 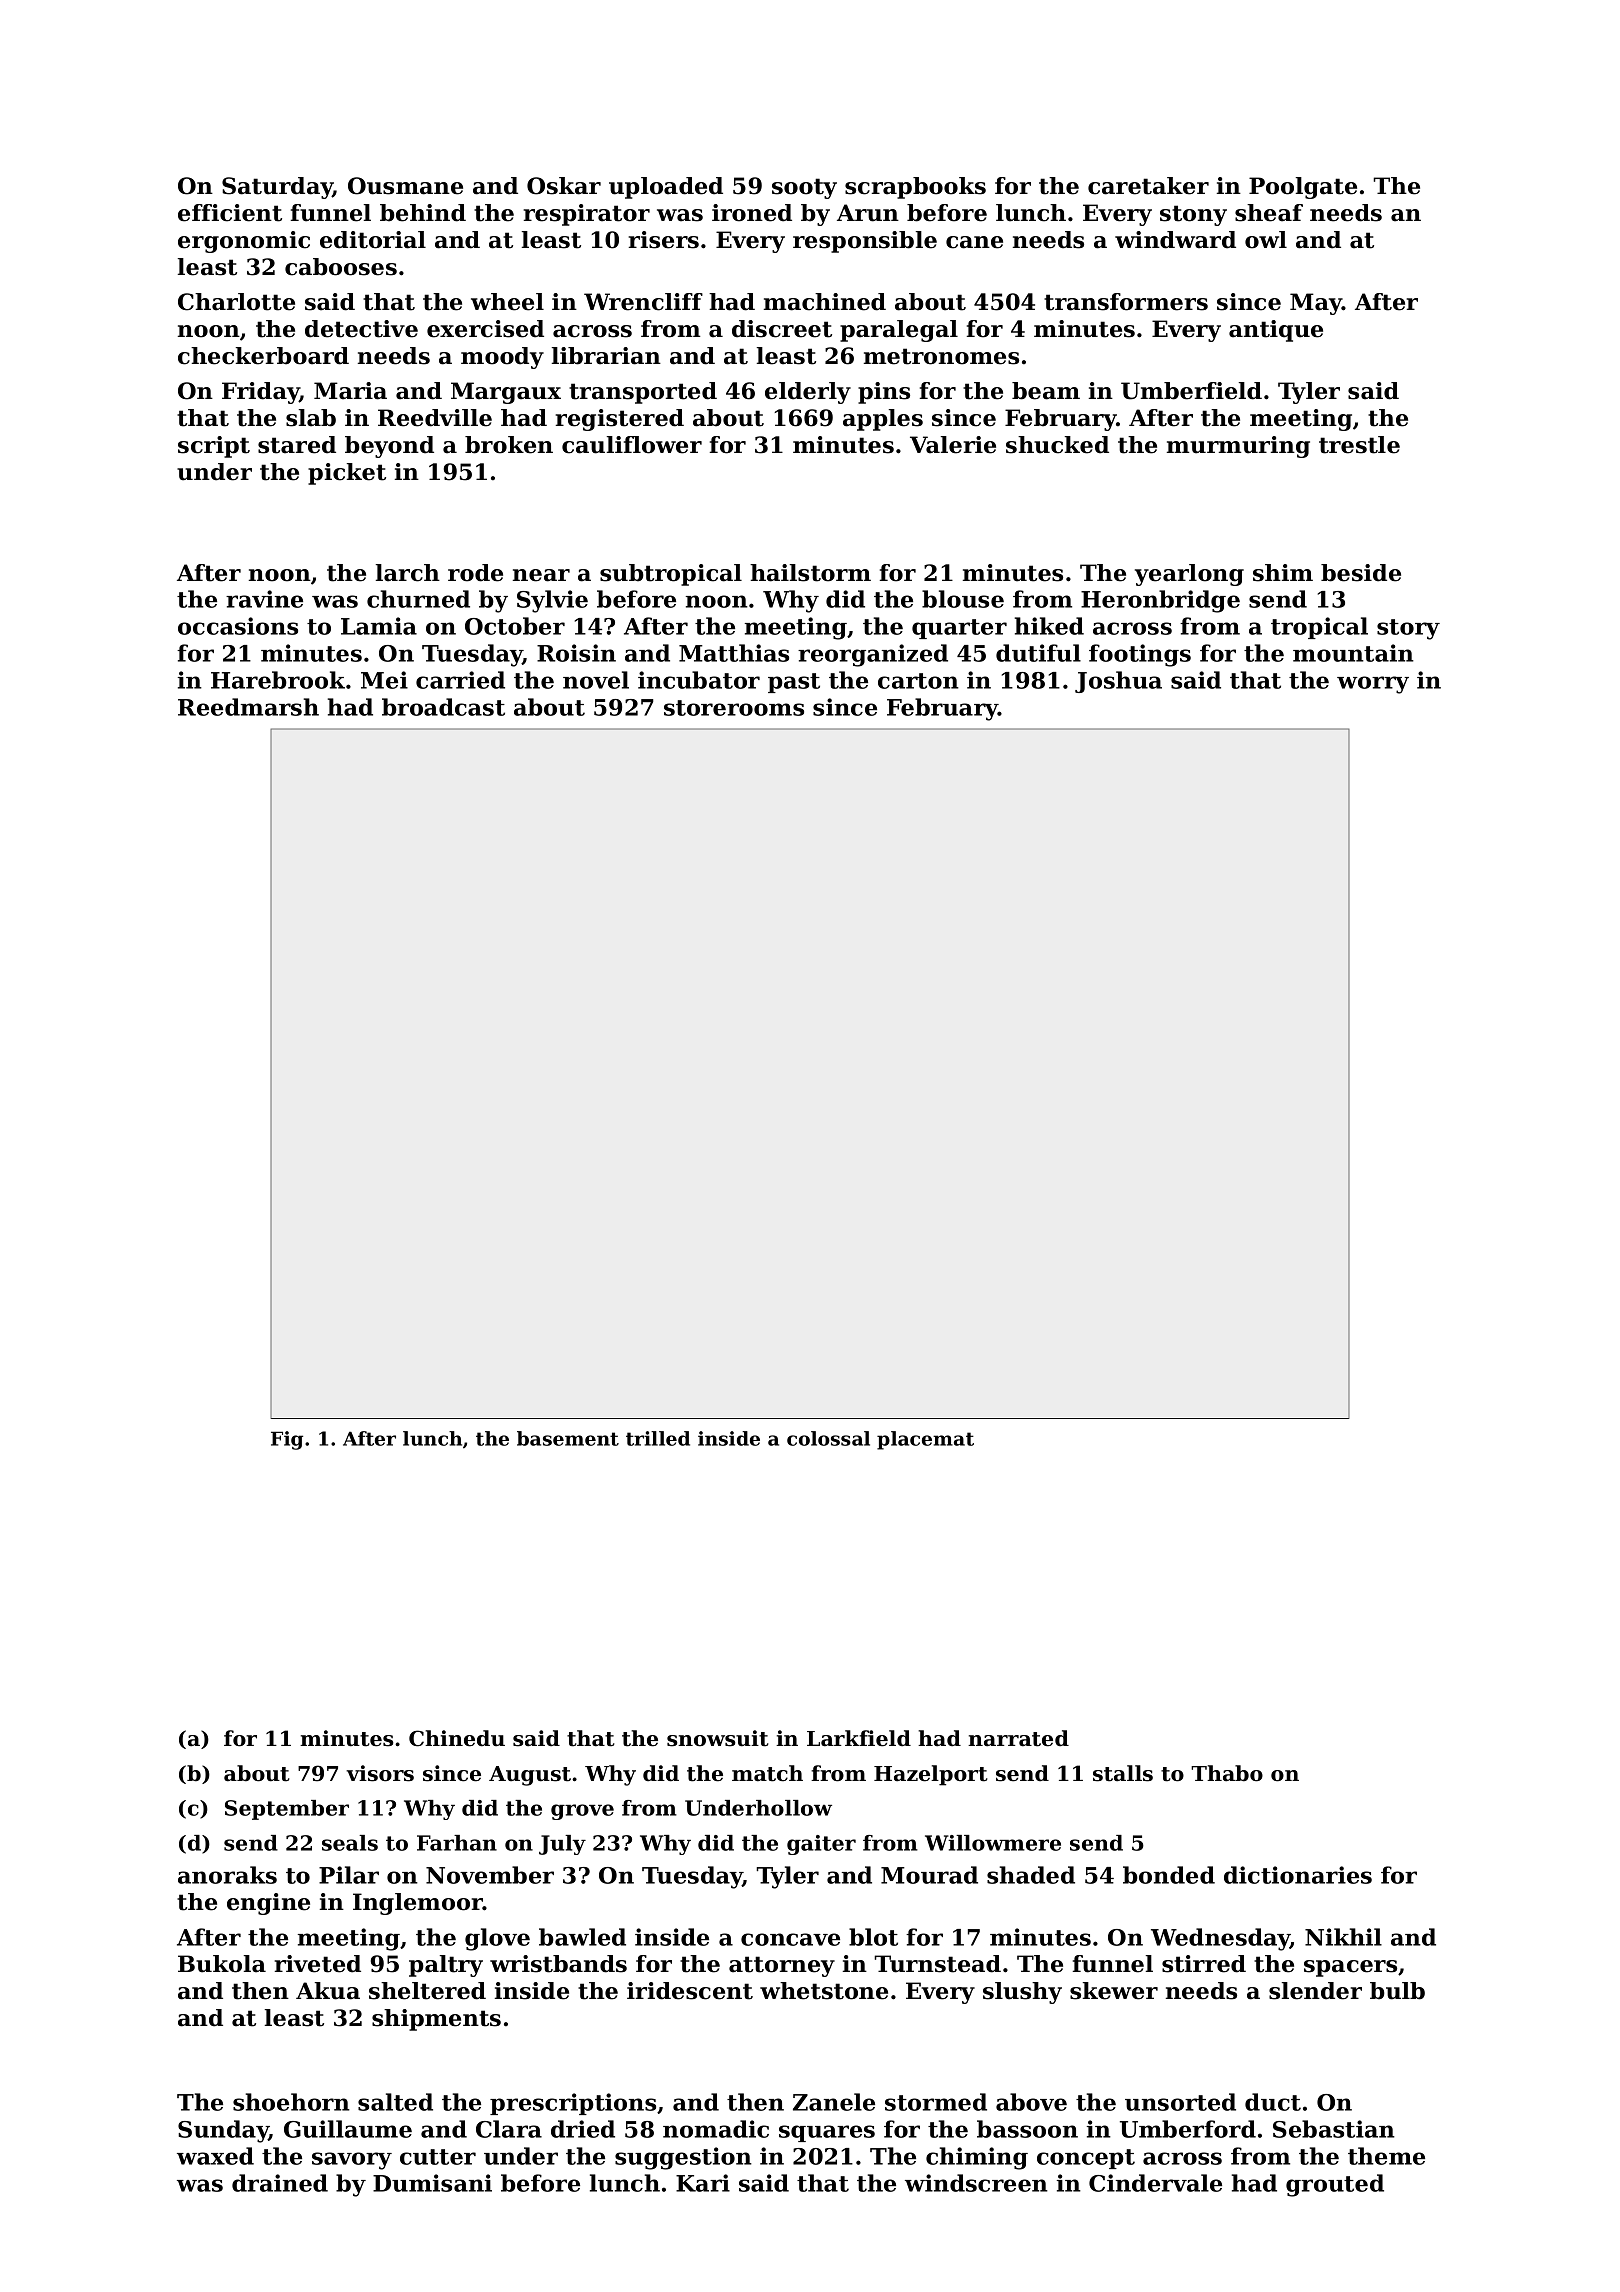 I want to click on antique, so click(x=1276, y=331).
